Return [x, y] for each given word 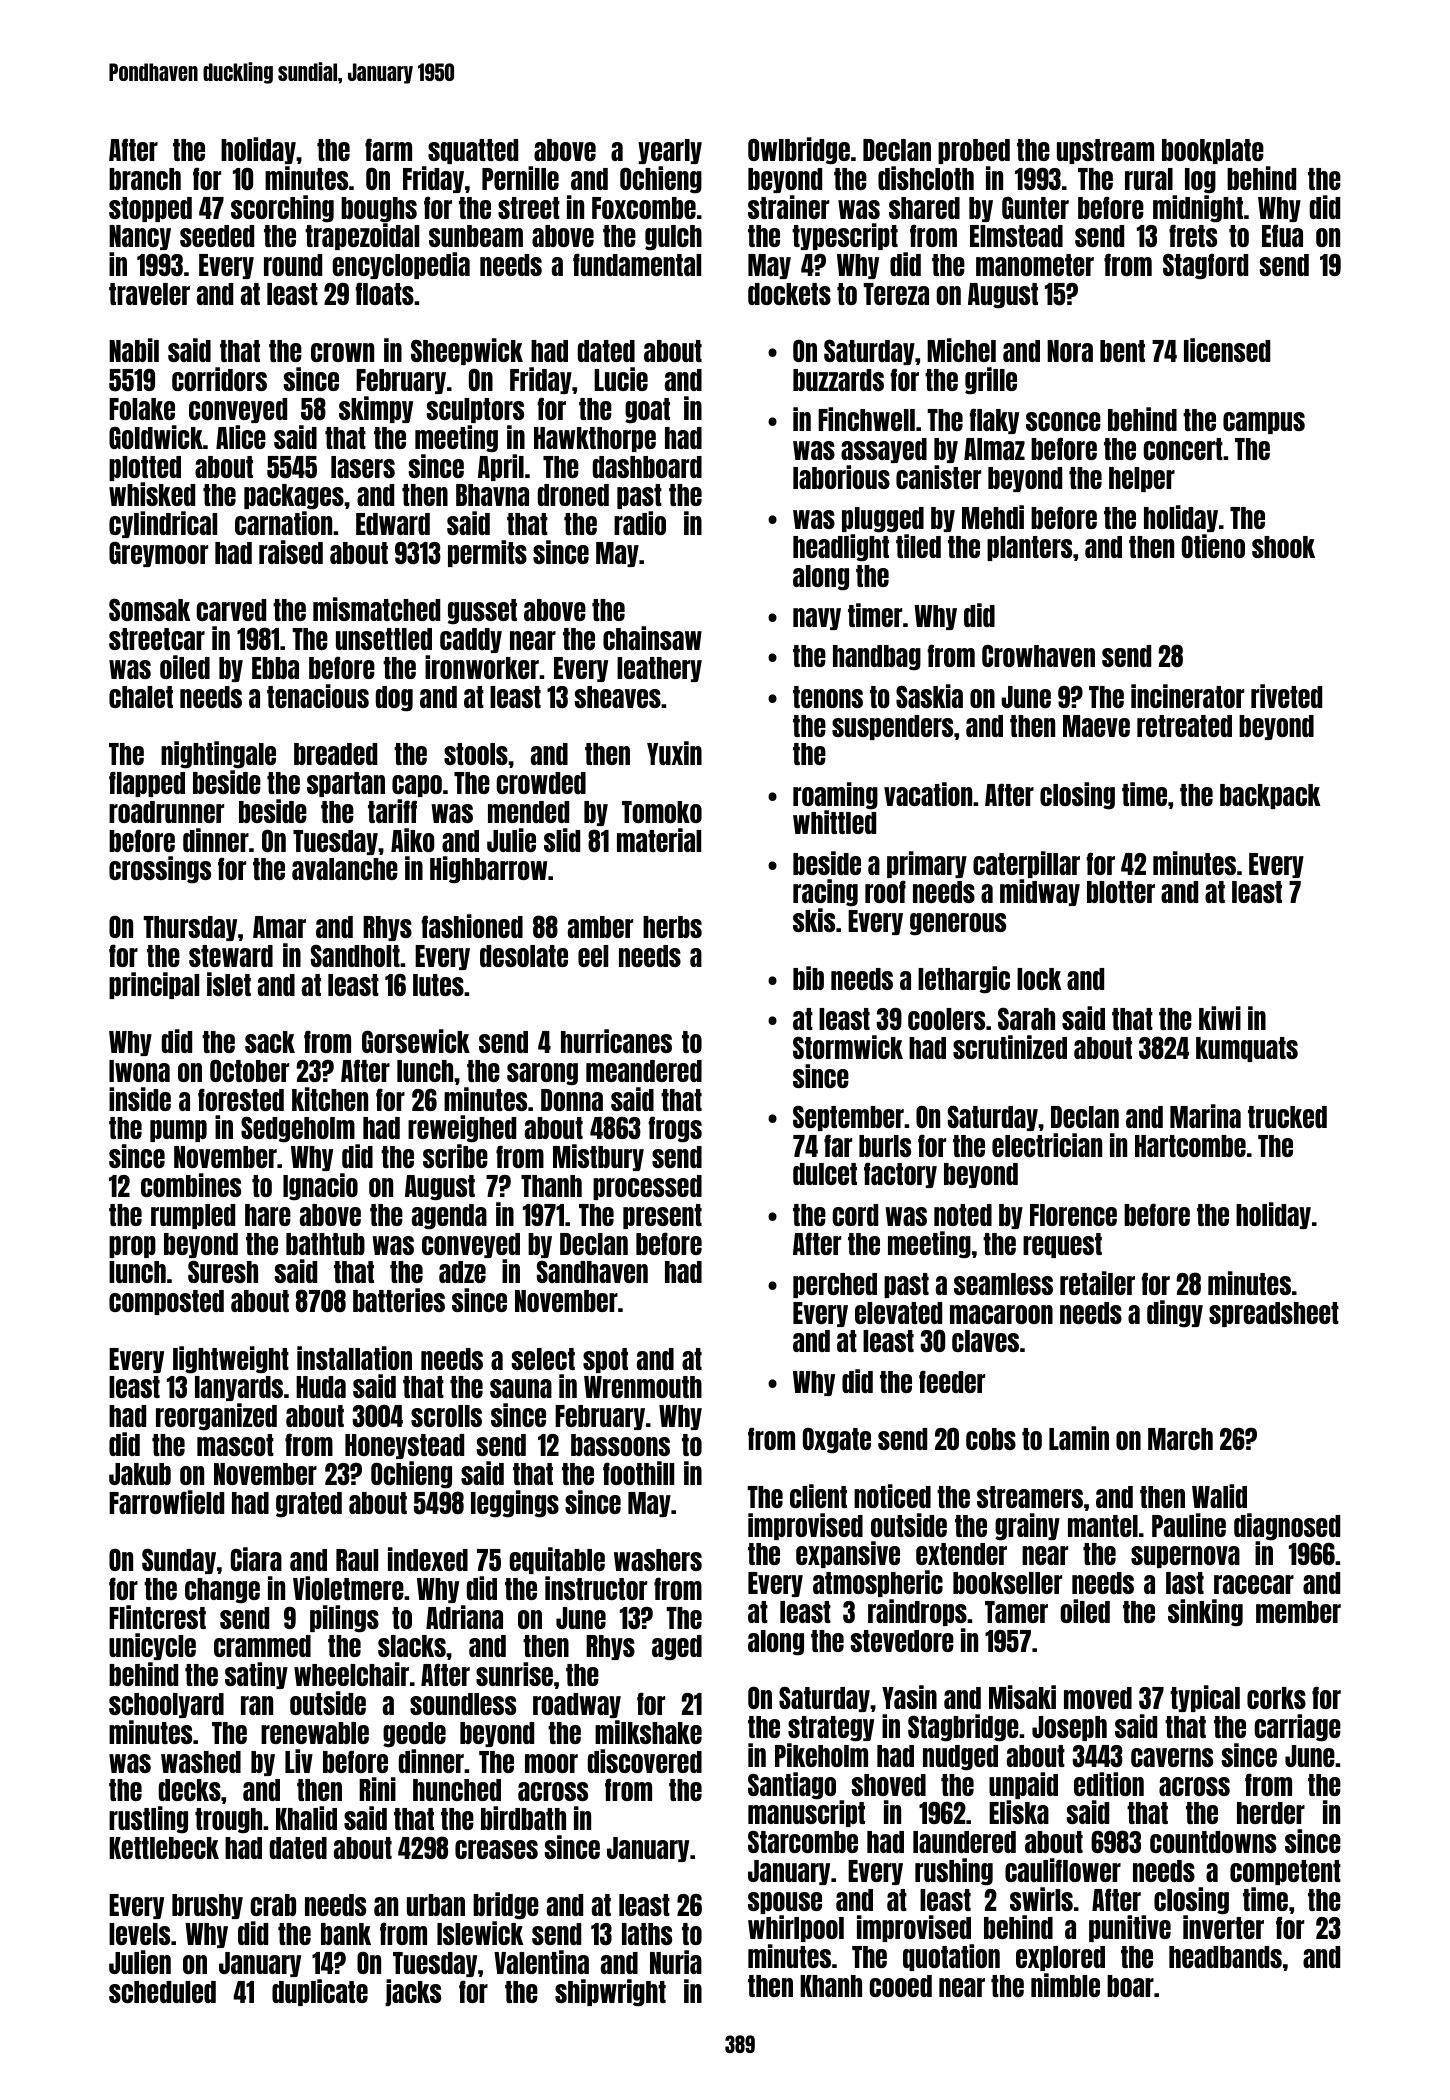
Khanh [831, 1986]
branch [145, 179]
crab [273, 1905]
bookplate [1213, 151]
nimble [1065, 1985]
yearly [670, 151]
